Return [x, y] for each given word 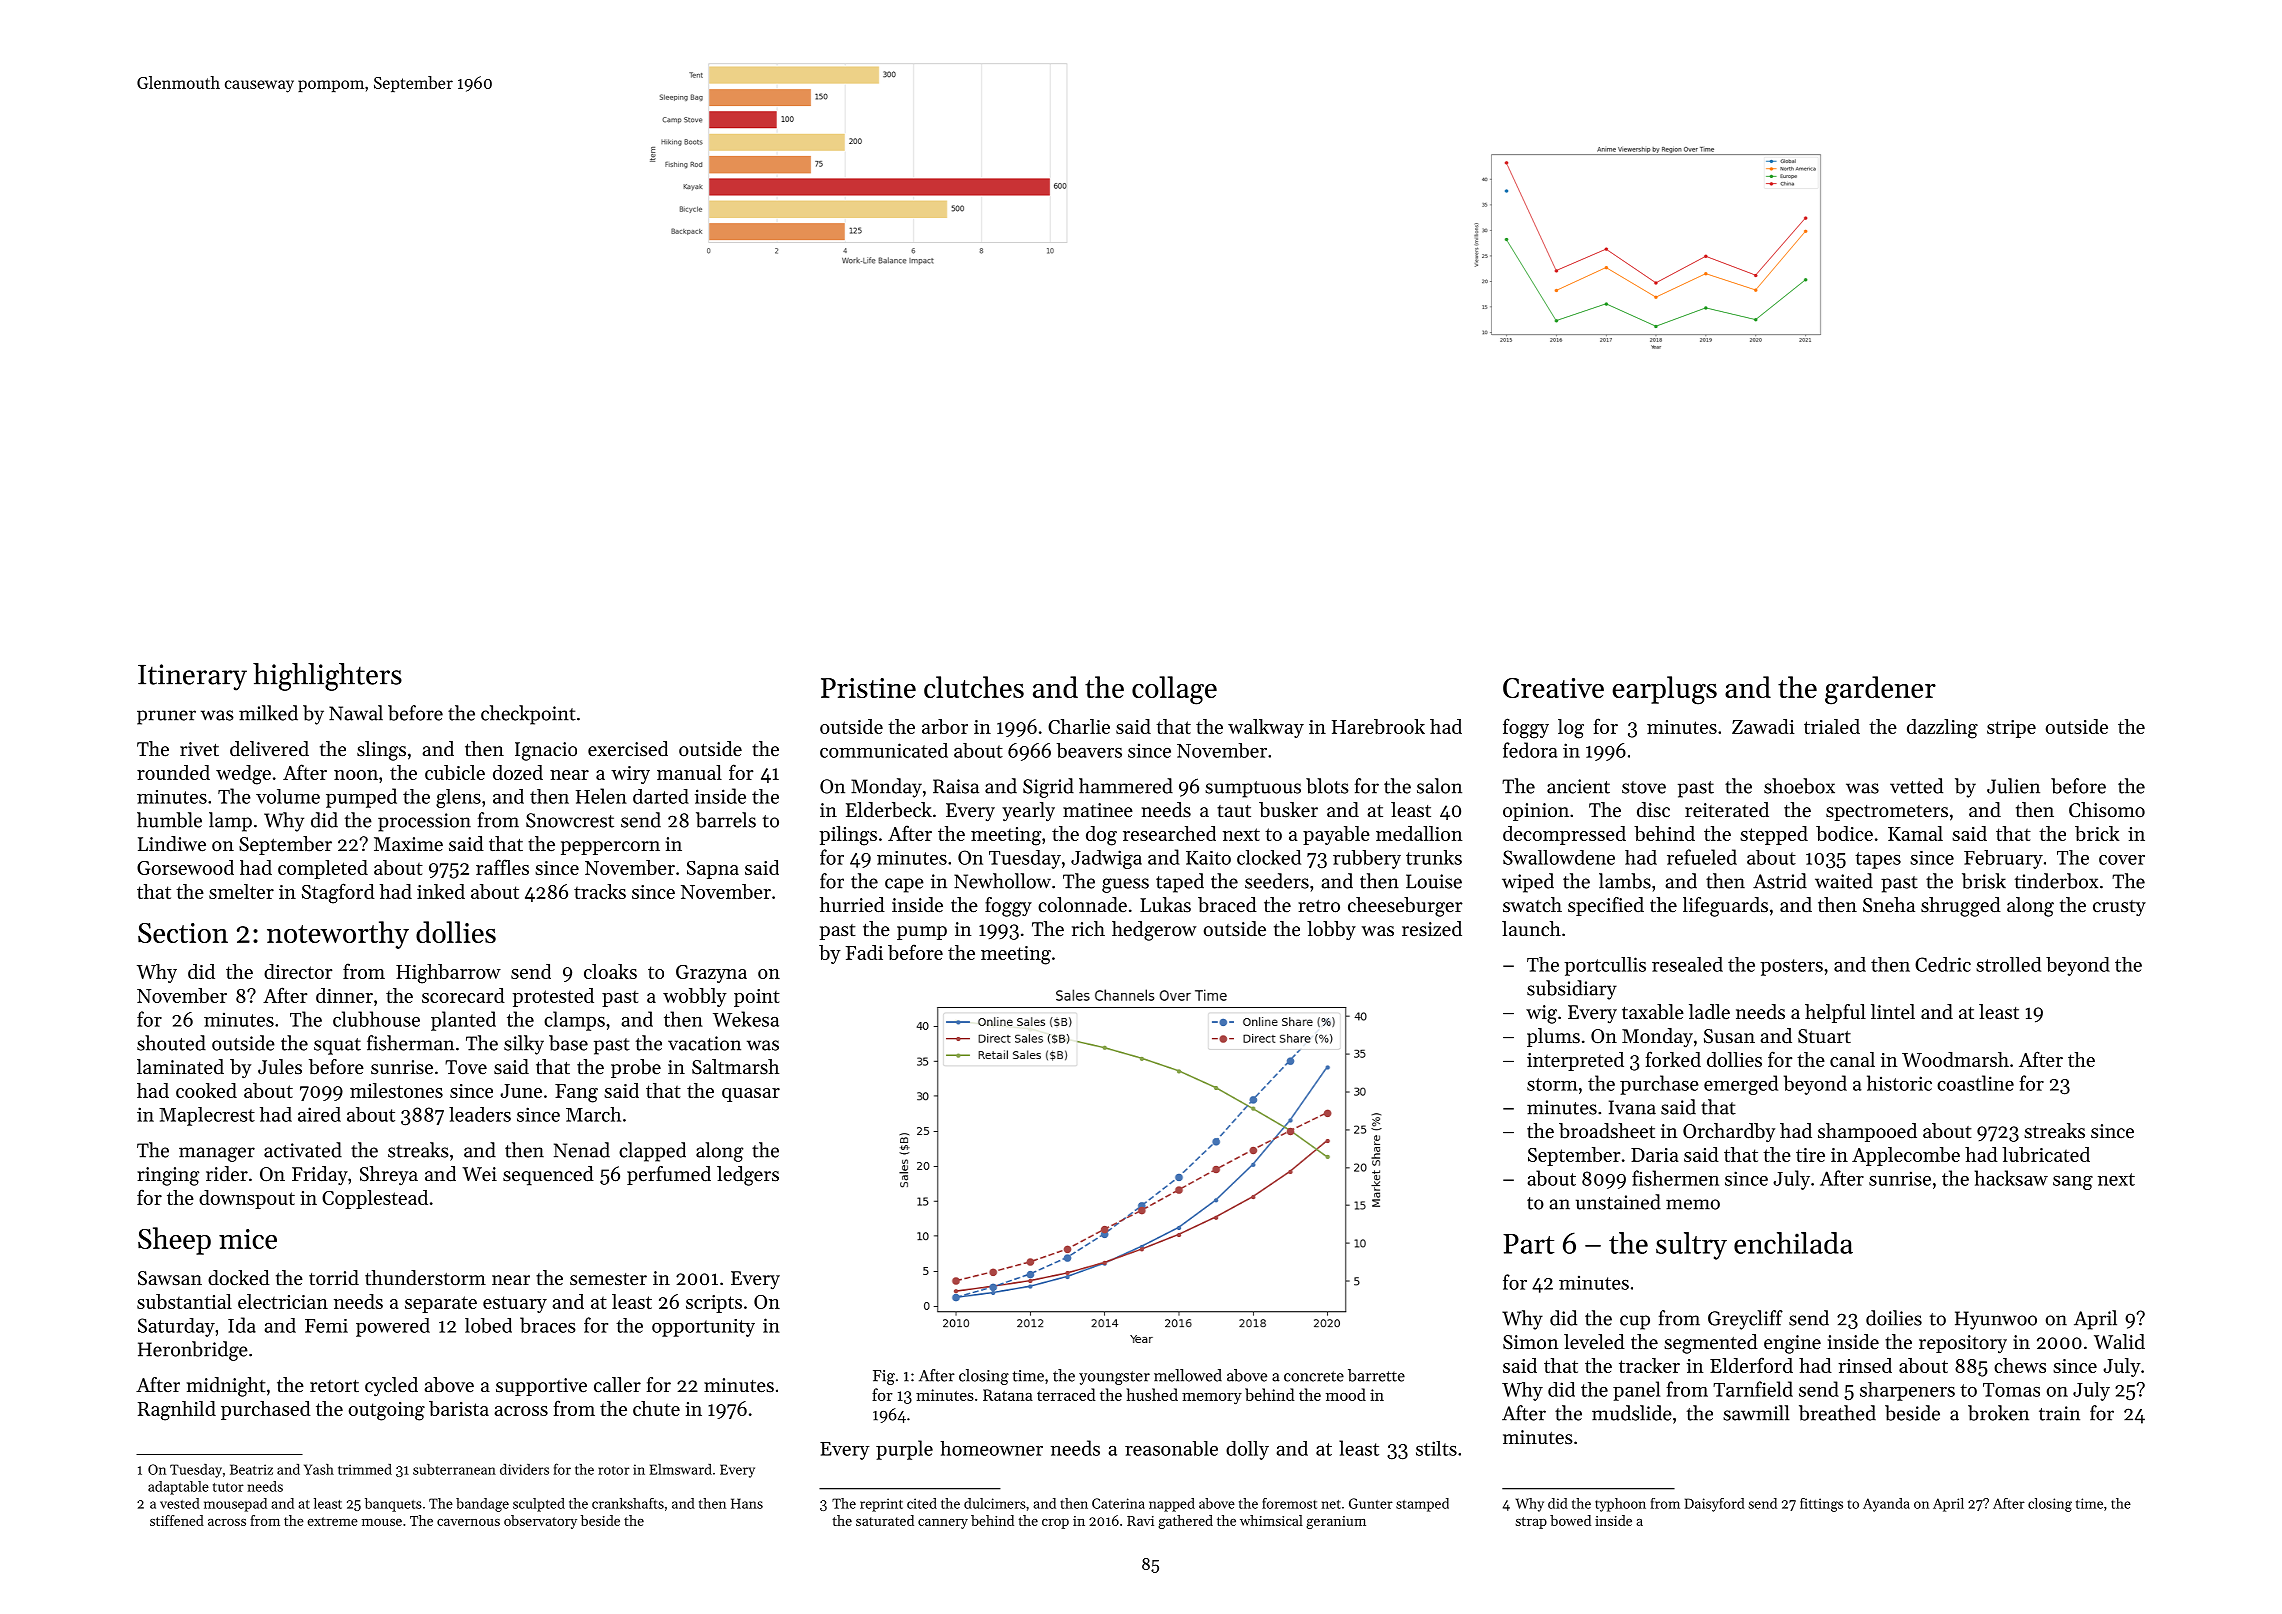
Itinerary [192, 677]
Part [1528, 1244]
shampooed [1867, 1132]
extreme [333, 1521]
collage [1174, 690]
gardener [1880, 690]
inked [441, 891]
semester [608, 1279]
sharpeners [1907, 1391]
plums [1553, 1037]
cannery [943, 1524]
